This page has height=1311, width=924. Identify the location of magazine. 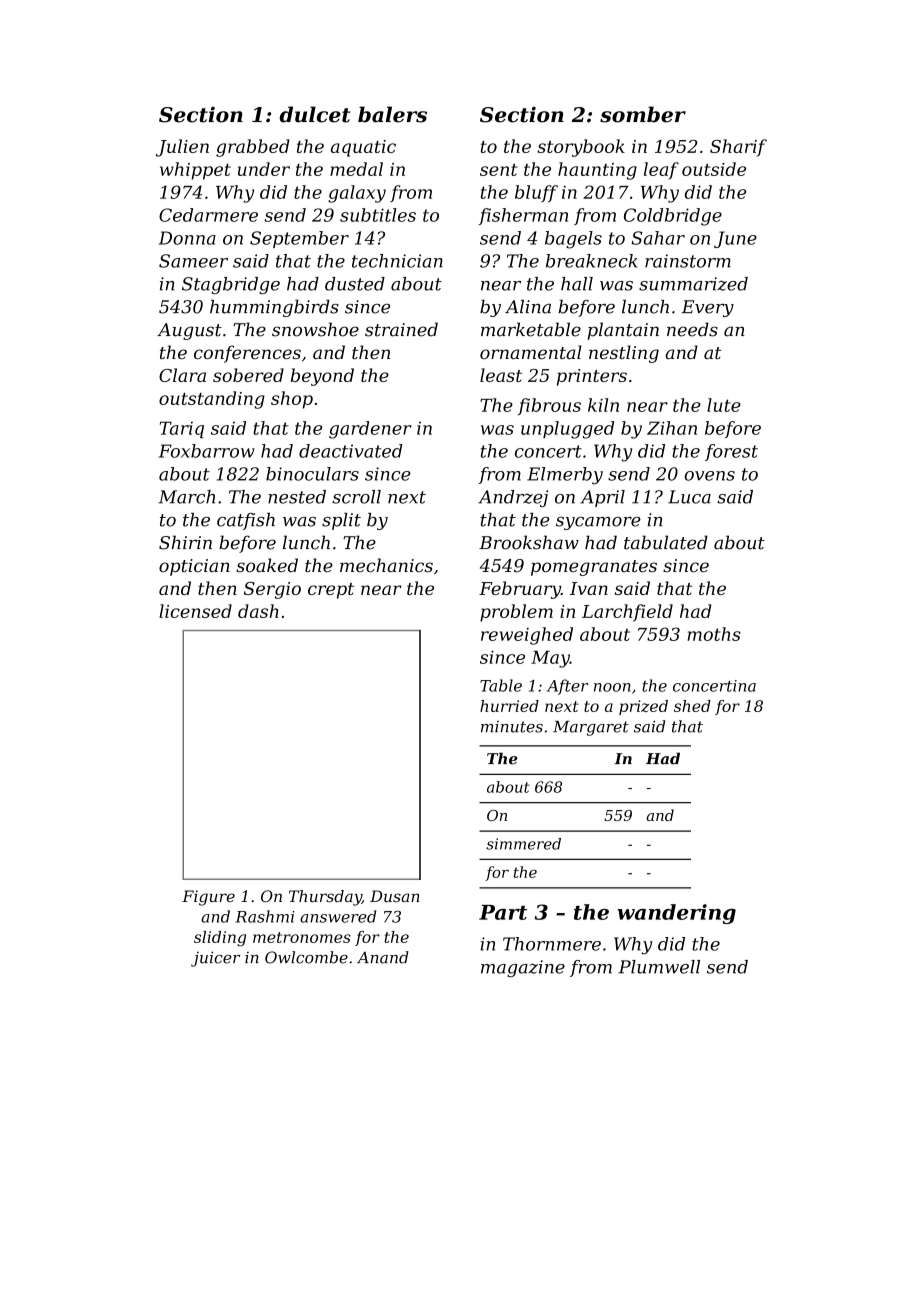
(523, 968).
